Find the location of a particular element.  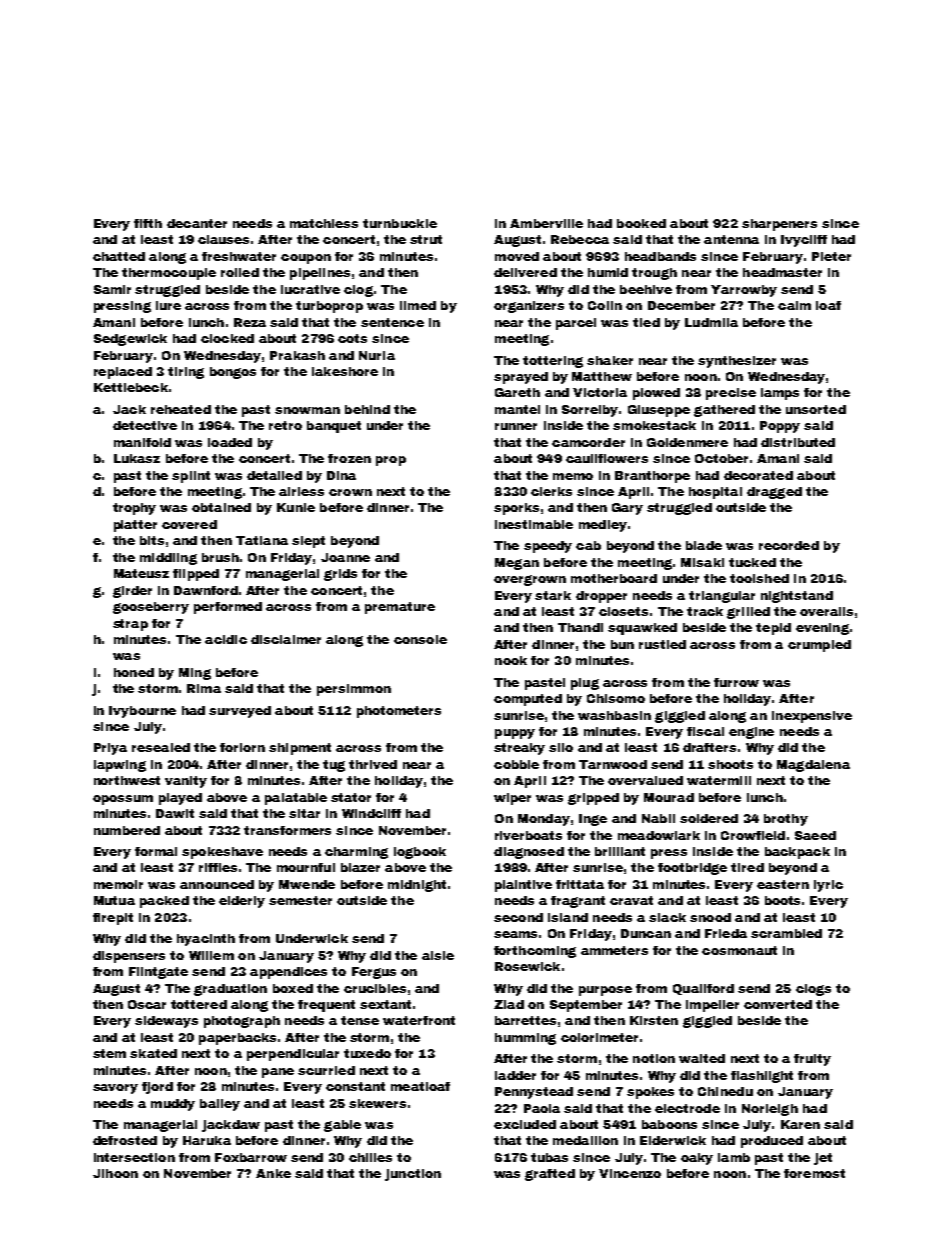

organizers is located at coordinates (529, 307).
